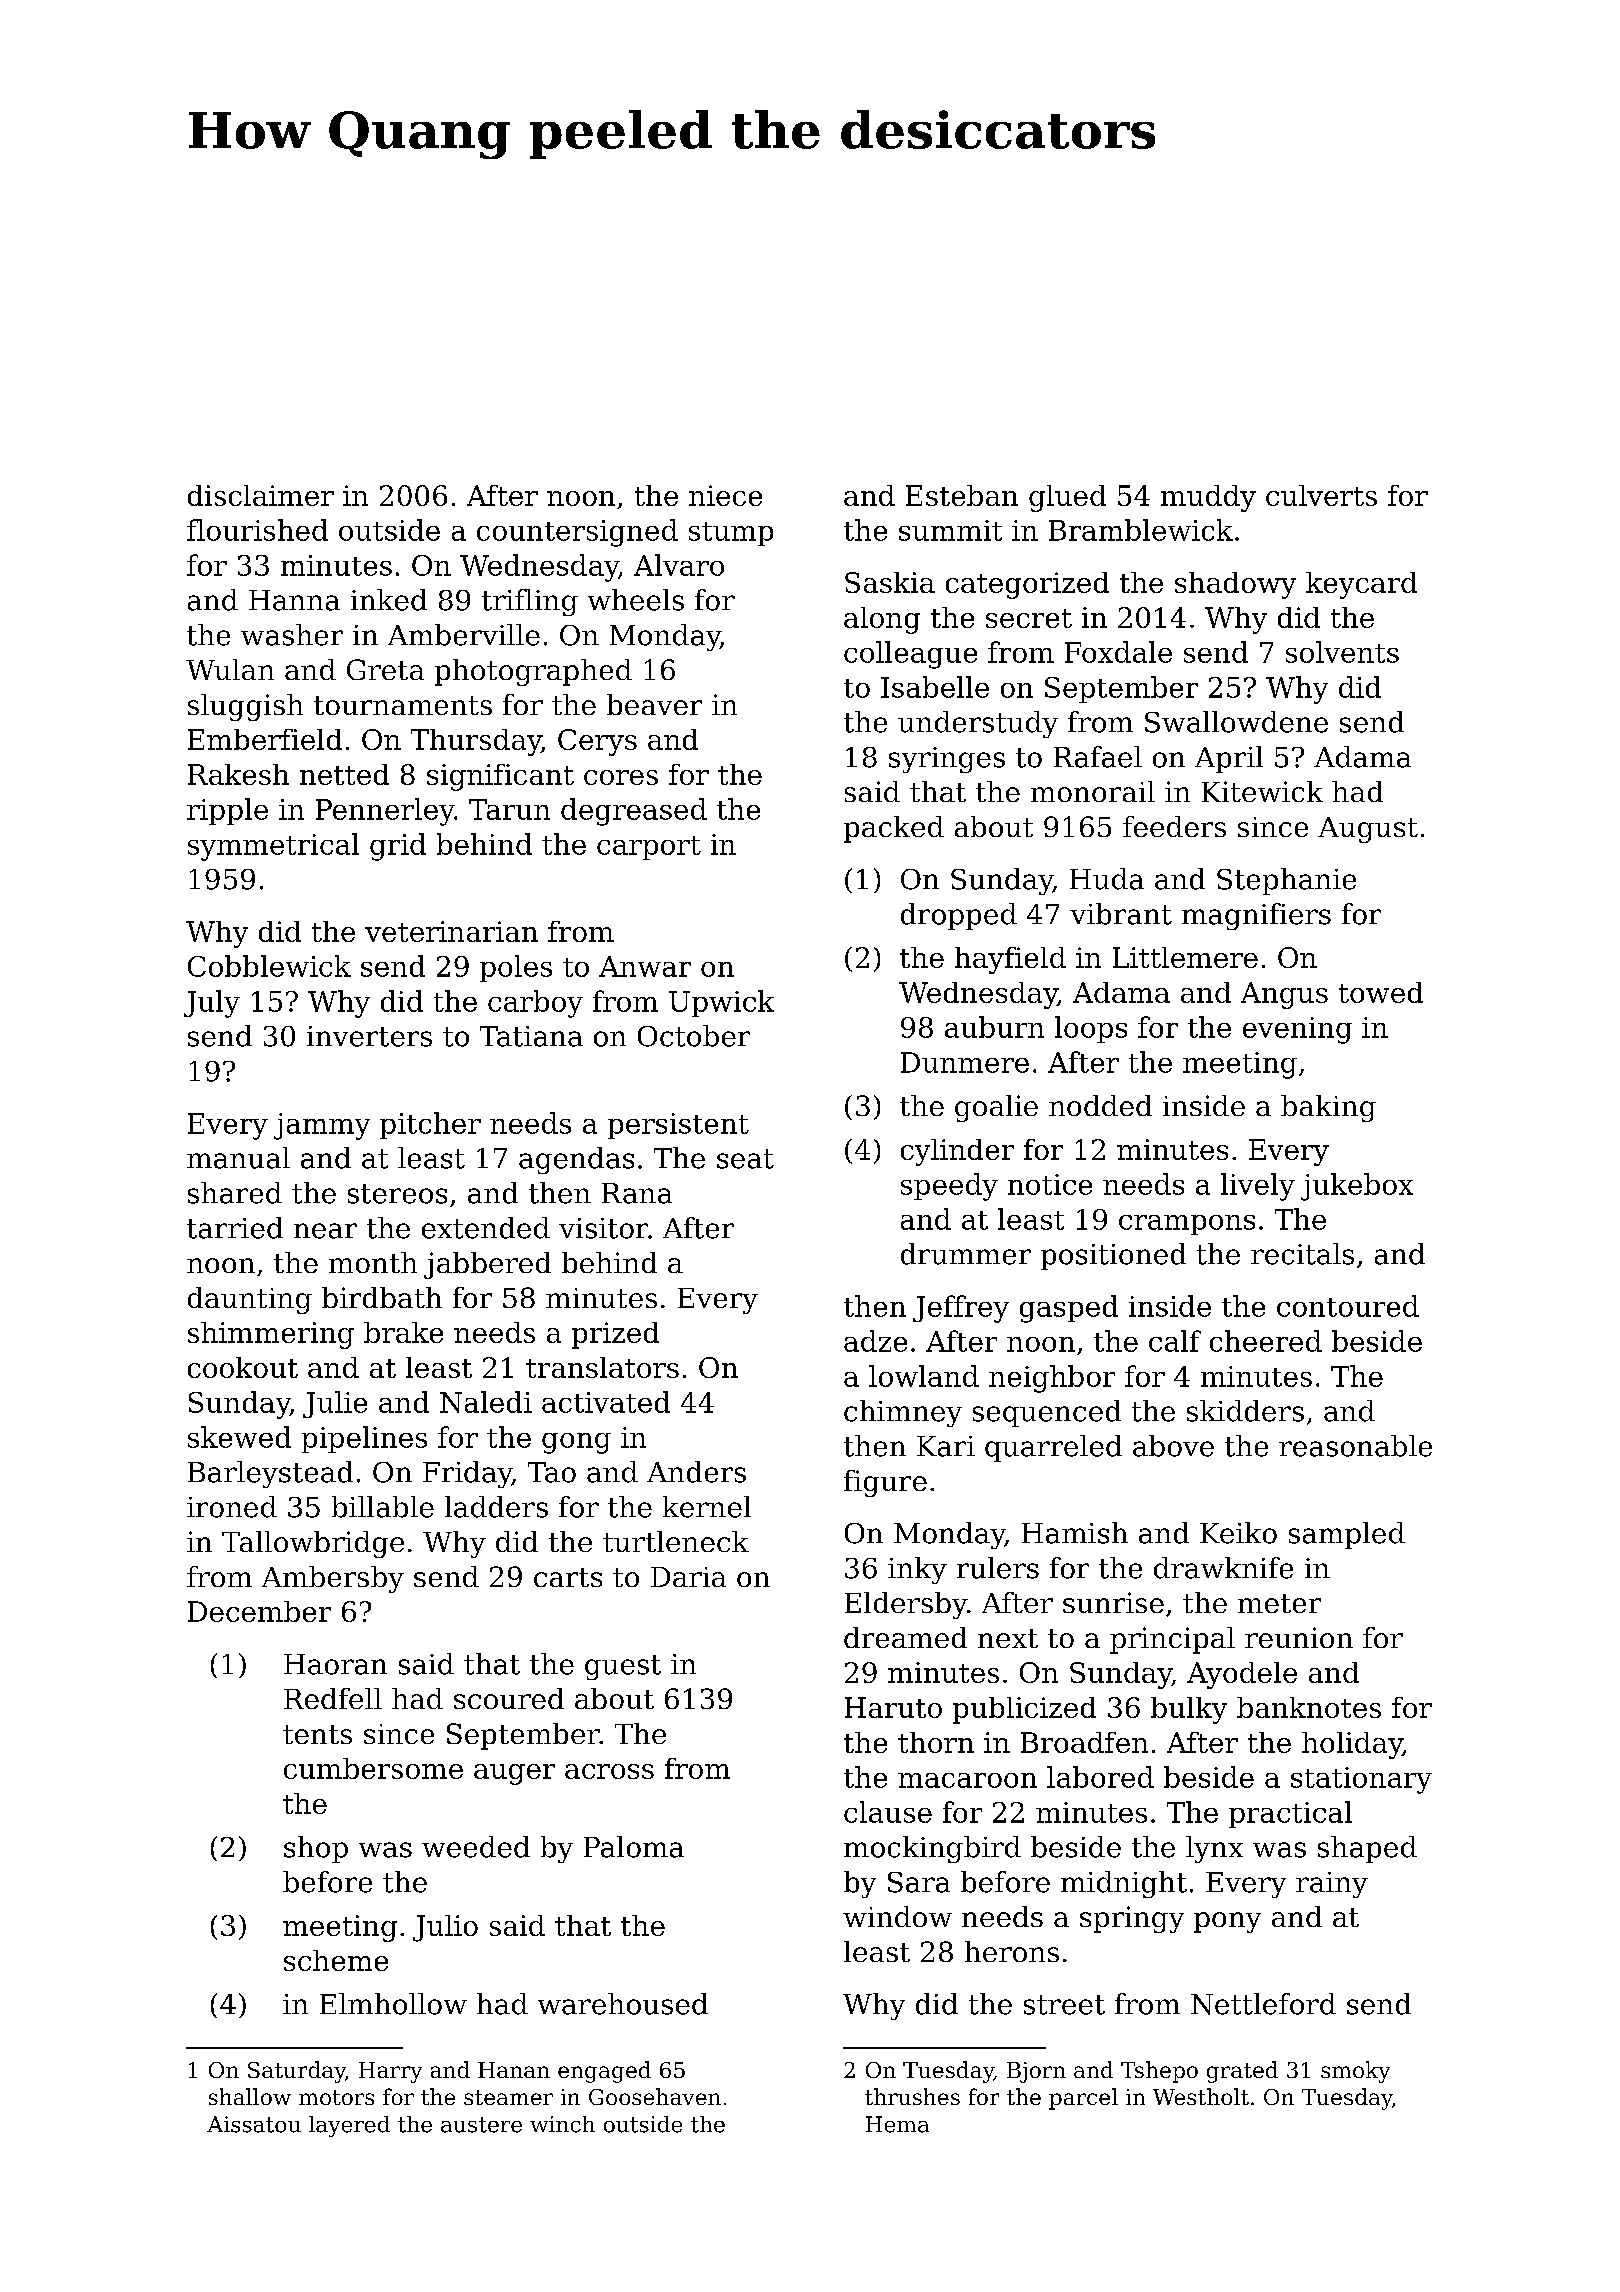 The height and width of the screenshot is (2292, 1620). Describe the element at coordinates (1361, 585) in the screenshot. I see `keycard` at that location.
